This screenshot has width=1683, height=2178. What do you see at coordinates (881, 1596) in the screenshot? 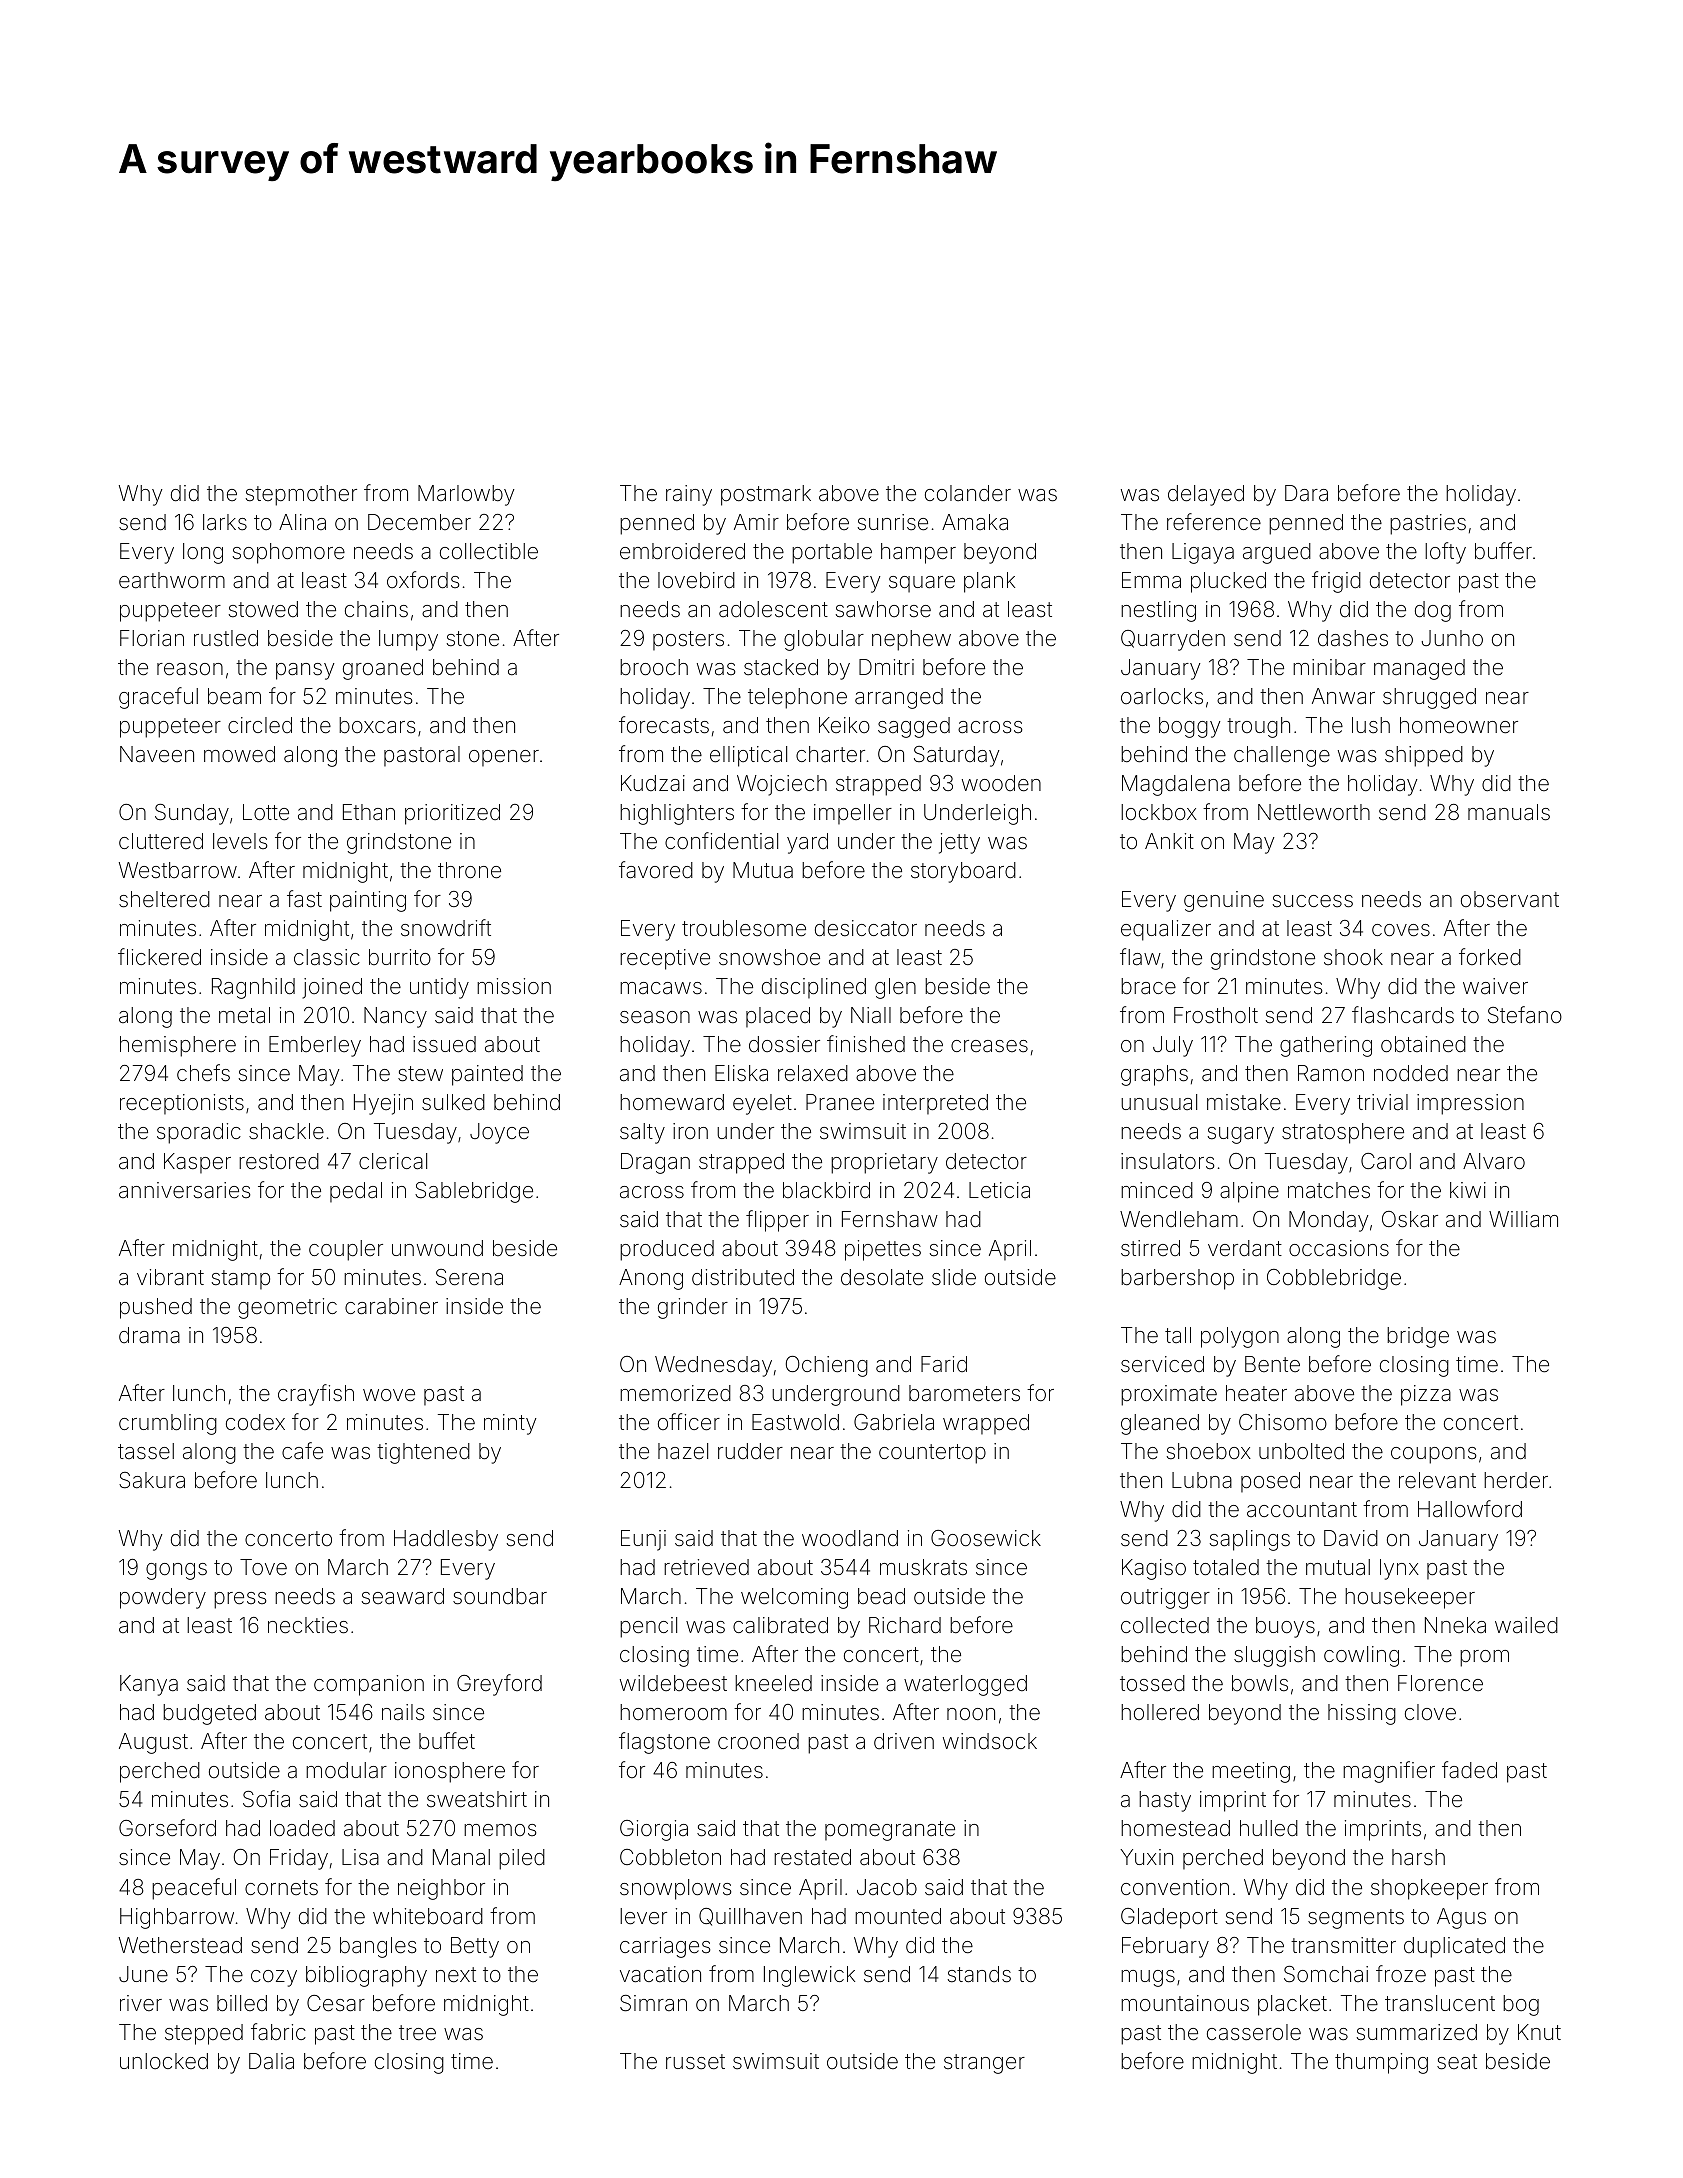
I see `bead` at bounding box center [881, 1596].
